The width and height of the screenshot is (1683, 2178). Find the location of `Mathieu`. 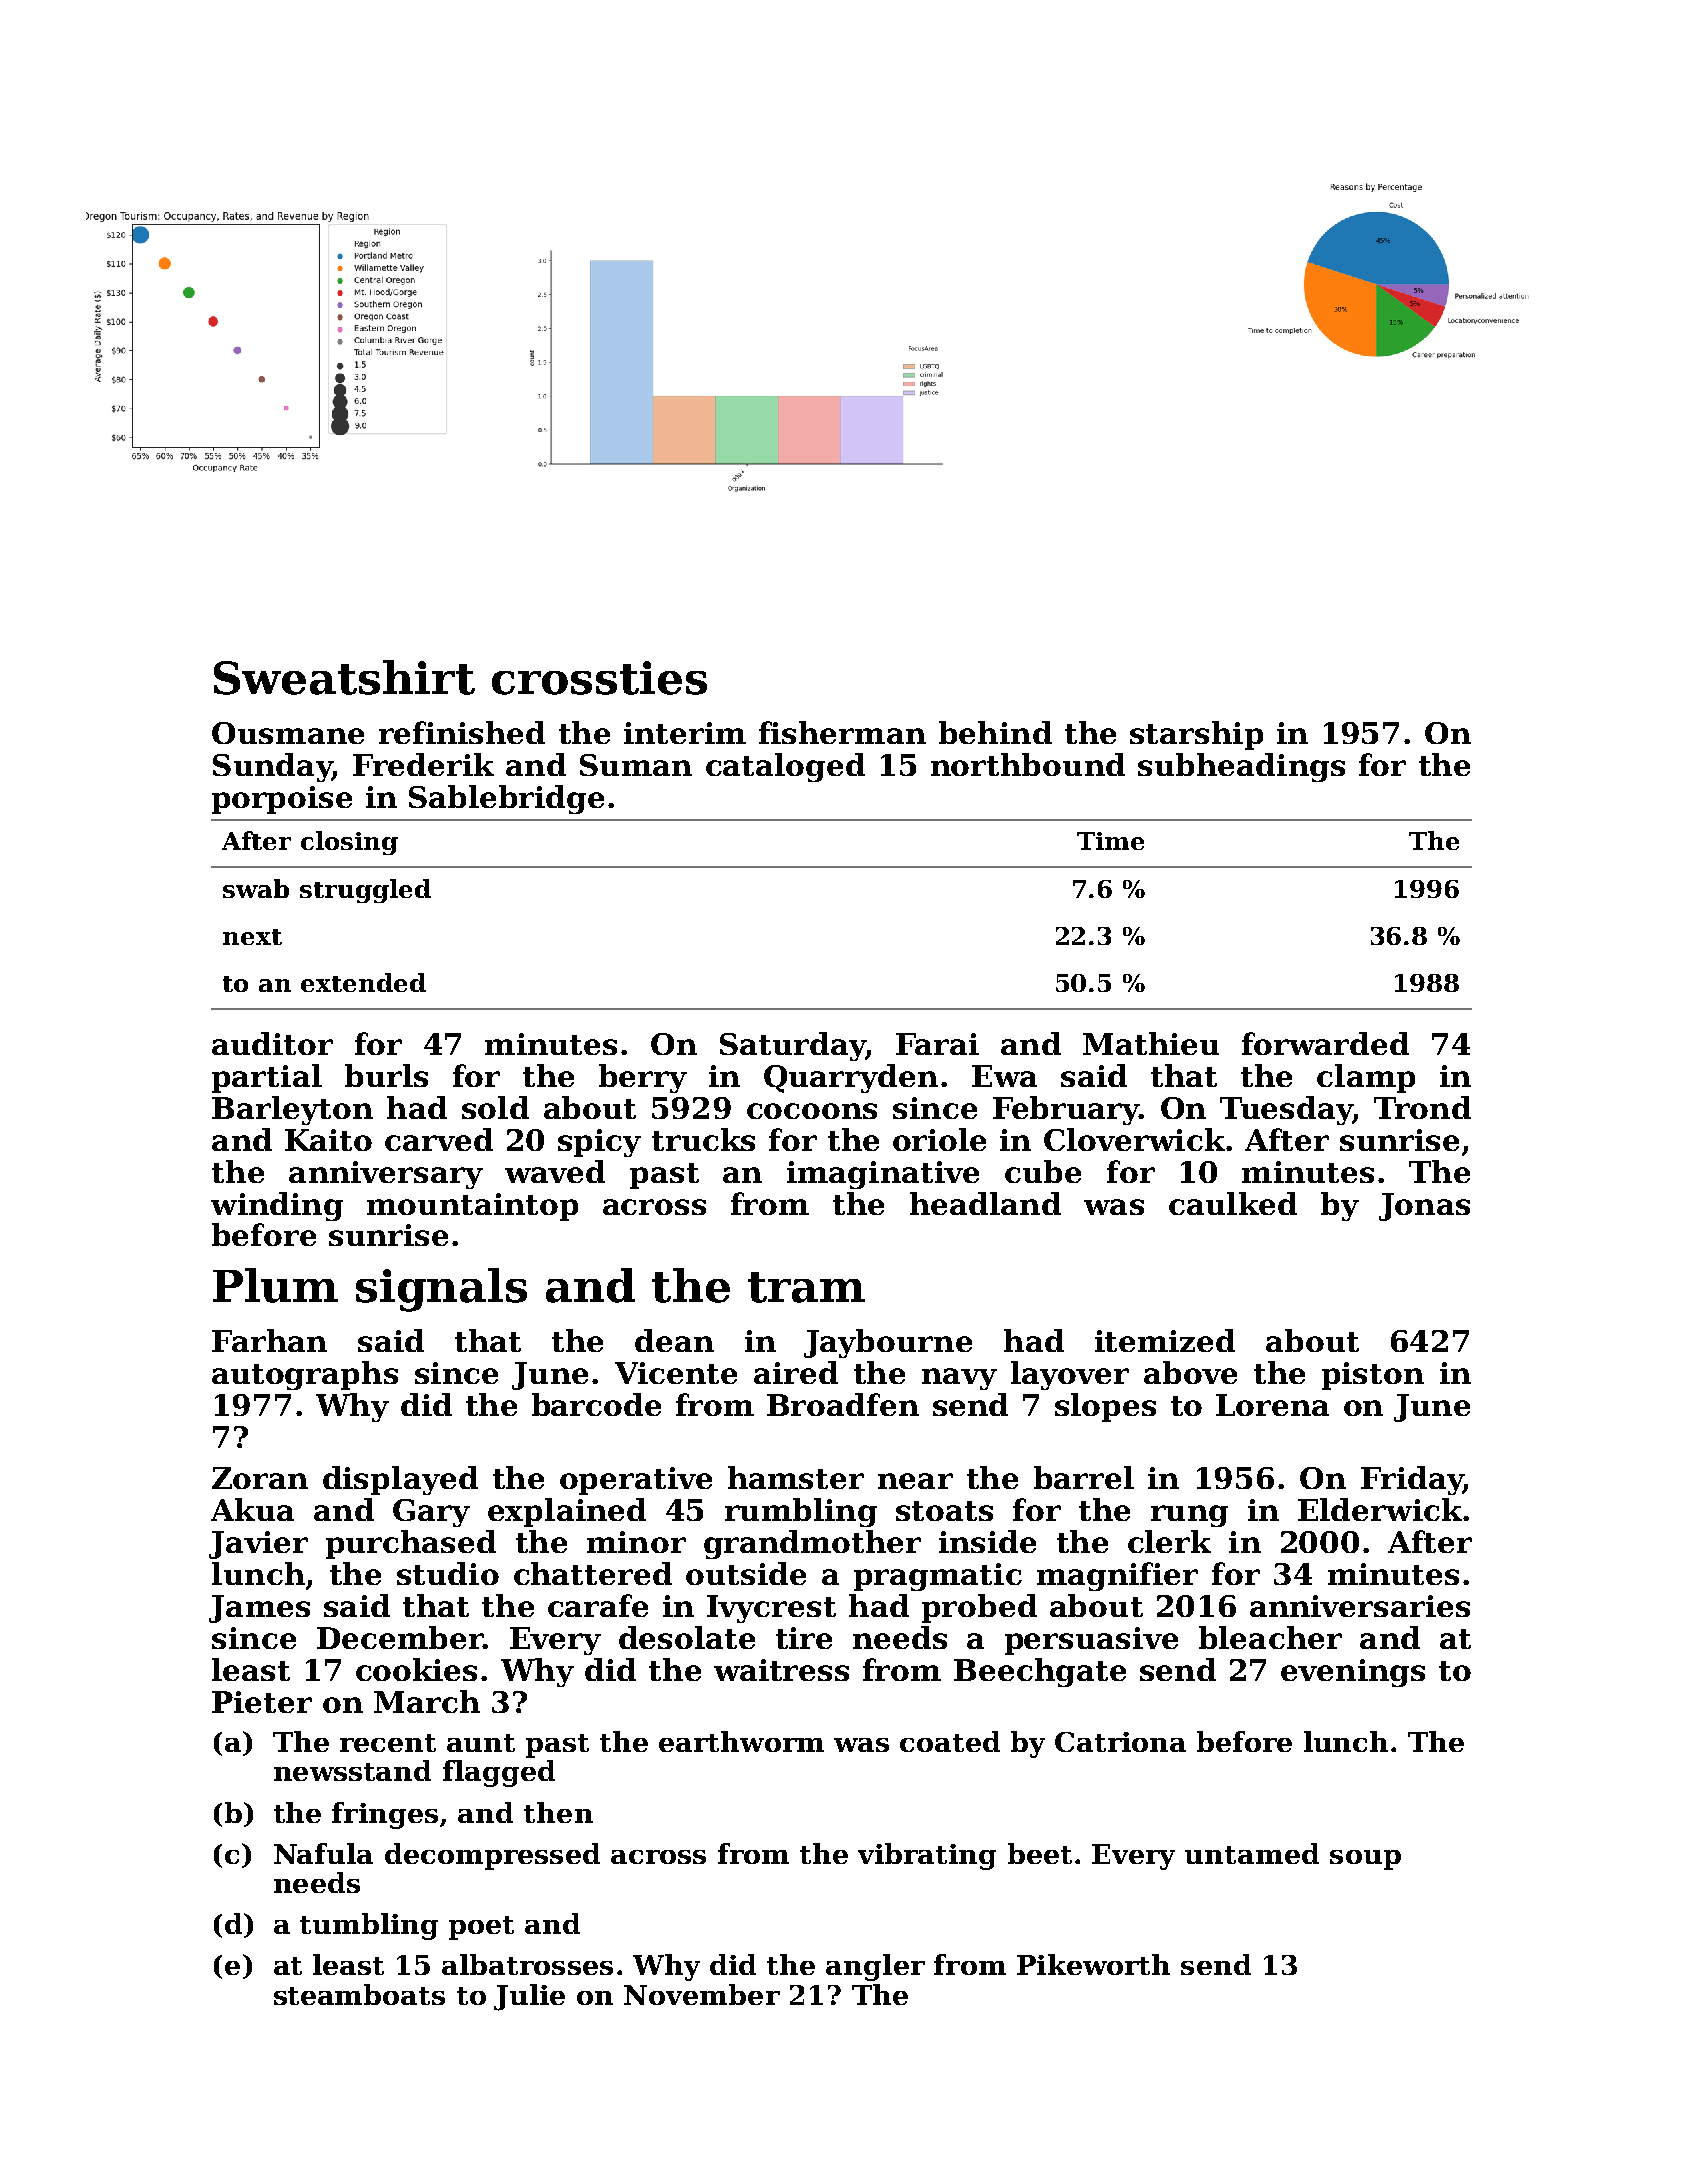

Mathieu is located at coordinates (1151, 1043).
